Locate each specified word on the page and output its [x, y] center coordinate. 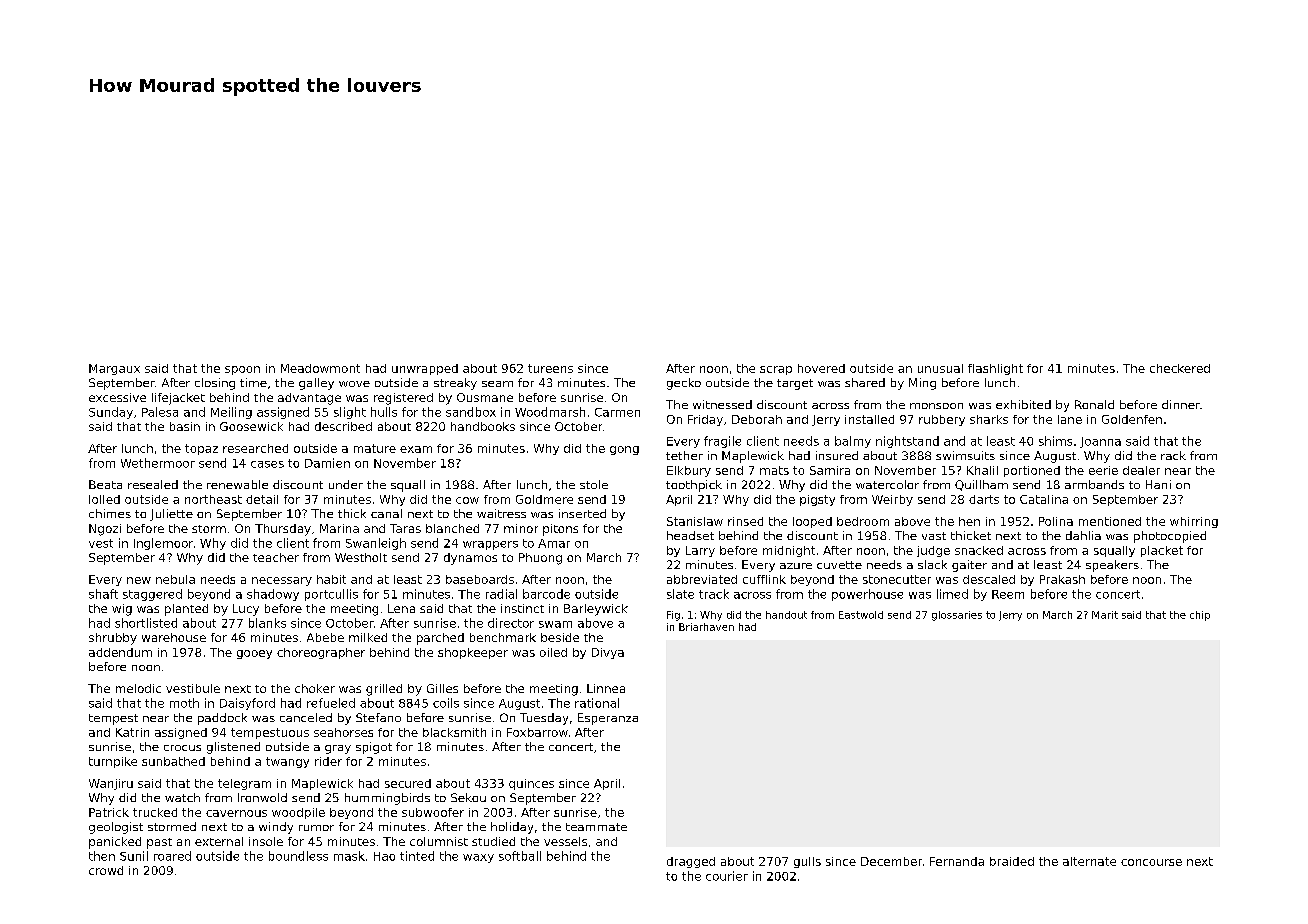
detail [262, 499]
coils [446, 703]
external [219, 841]
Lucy [246, 610]
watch [182, 797]
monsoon [936, 406]
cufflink [764, 579]
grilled [384, 690]
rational [597, 703]
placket [1162, 551]
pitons [560, 530]
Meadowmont [320, 368]
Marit [1105, 615]
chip [1200, 616]
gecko [684, 384]
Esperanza [608, 719]
